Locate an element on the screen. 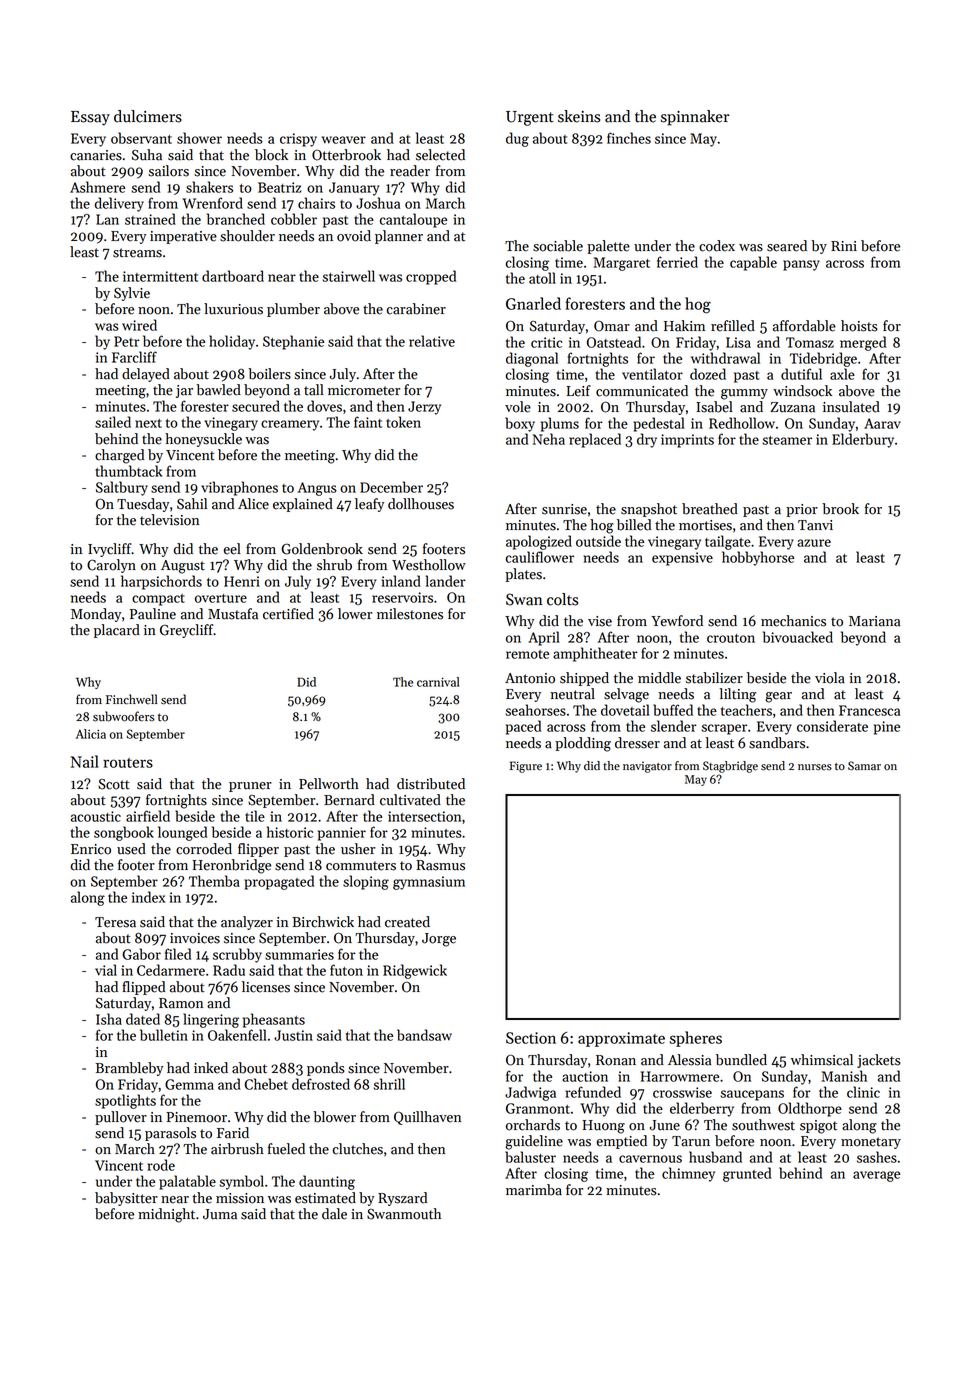 The image size is (971, 1380). average is located at coordinates (876, 1176).
